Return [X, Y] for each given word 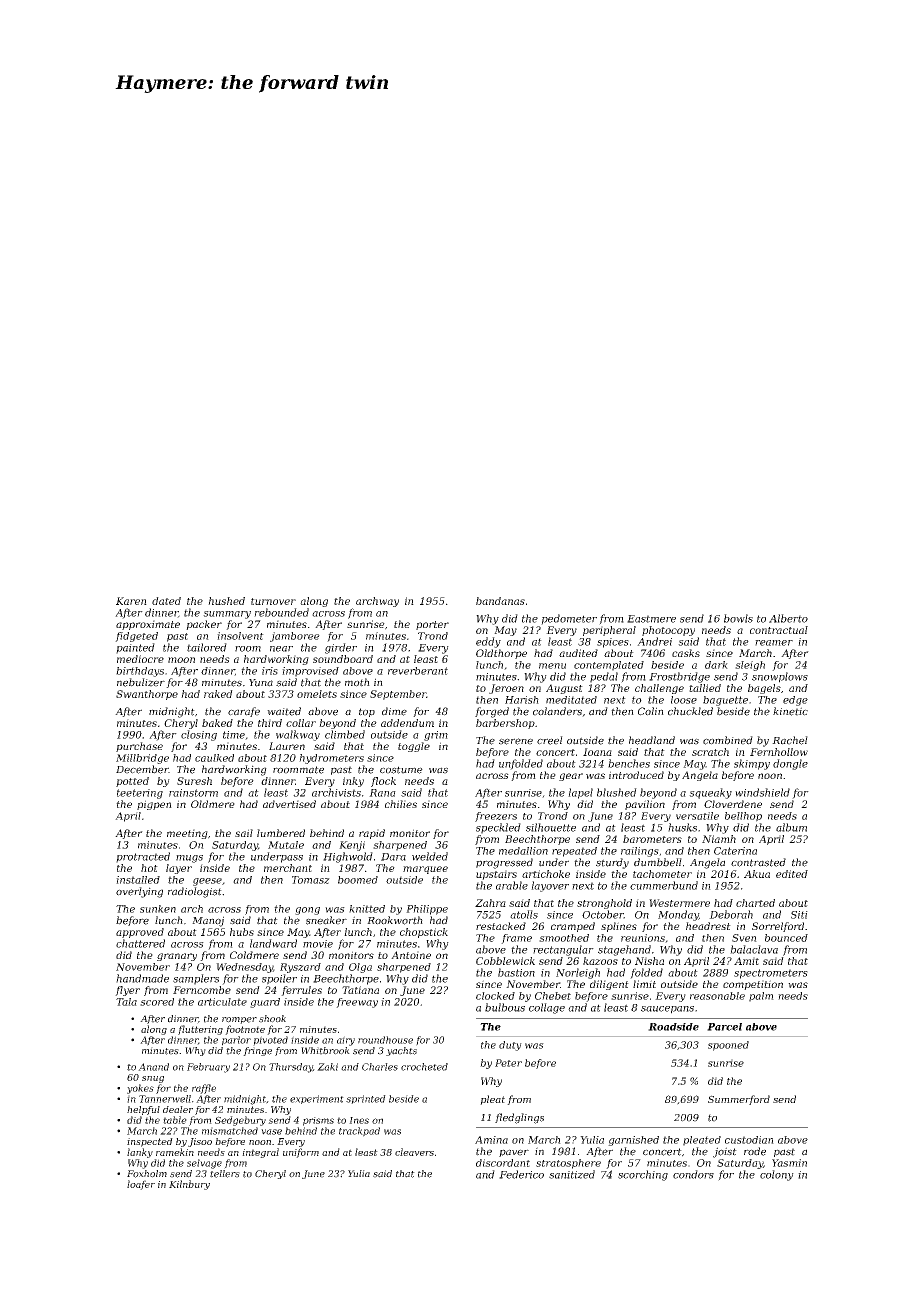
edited [792, 874]
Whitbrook [325, 1051]
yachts [401, 1051]
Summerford [739, 1100]
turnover [273, 601]
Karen [131, 601]
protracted [143, 857]
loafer [141, 1185]
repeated [574, 852]
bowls [738, 618]
